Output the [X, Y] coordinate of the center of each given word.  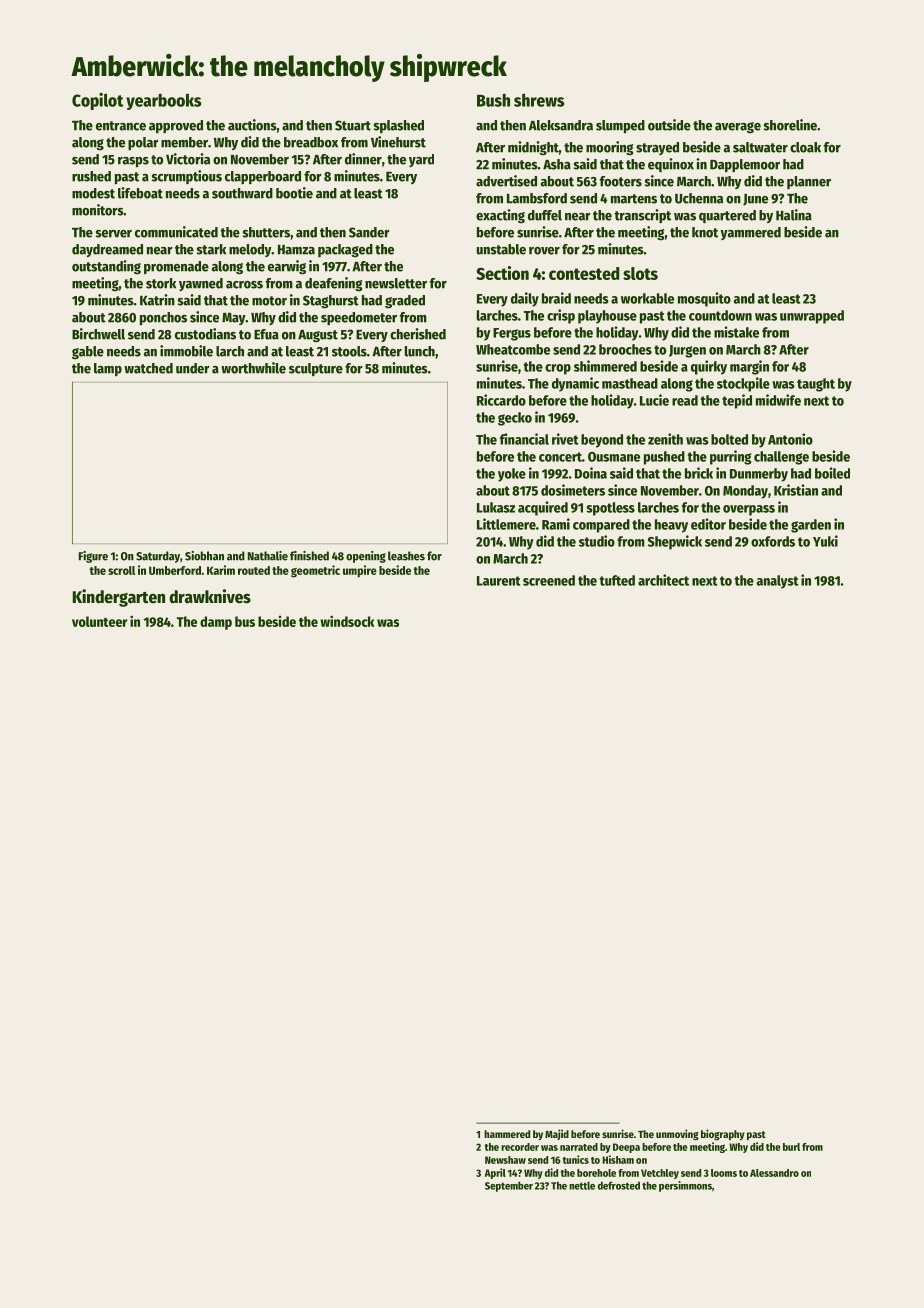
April [495, 1173]
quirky [709, 367]
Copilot [97, 101]
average [738, 128]
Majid [557, 1134]
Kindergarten [119, 598]
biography [723, 1135]
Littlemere [506, 524]
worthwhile [253, 368]
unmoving [677, 1135]
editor [708, 524]
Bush [493, 100]
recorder [520, 1147]
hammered [507, 1134]
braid [556, 298]
